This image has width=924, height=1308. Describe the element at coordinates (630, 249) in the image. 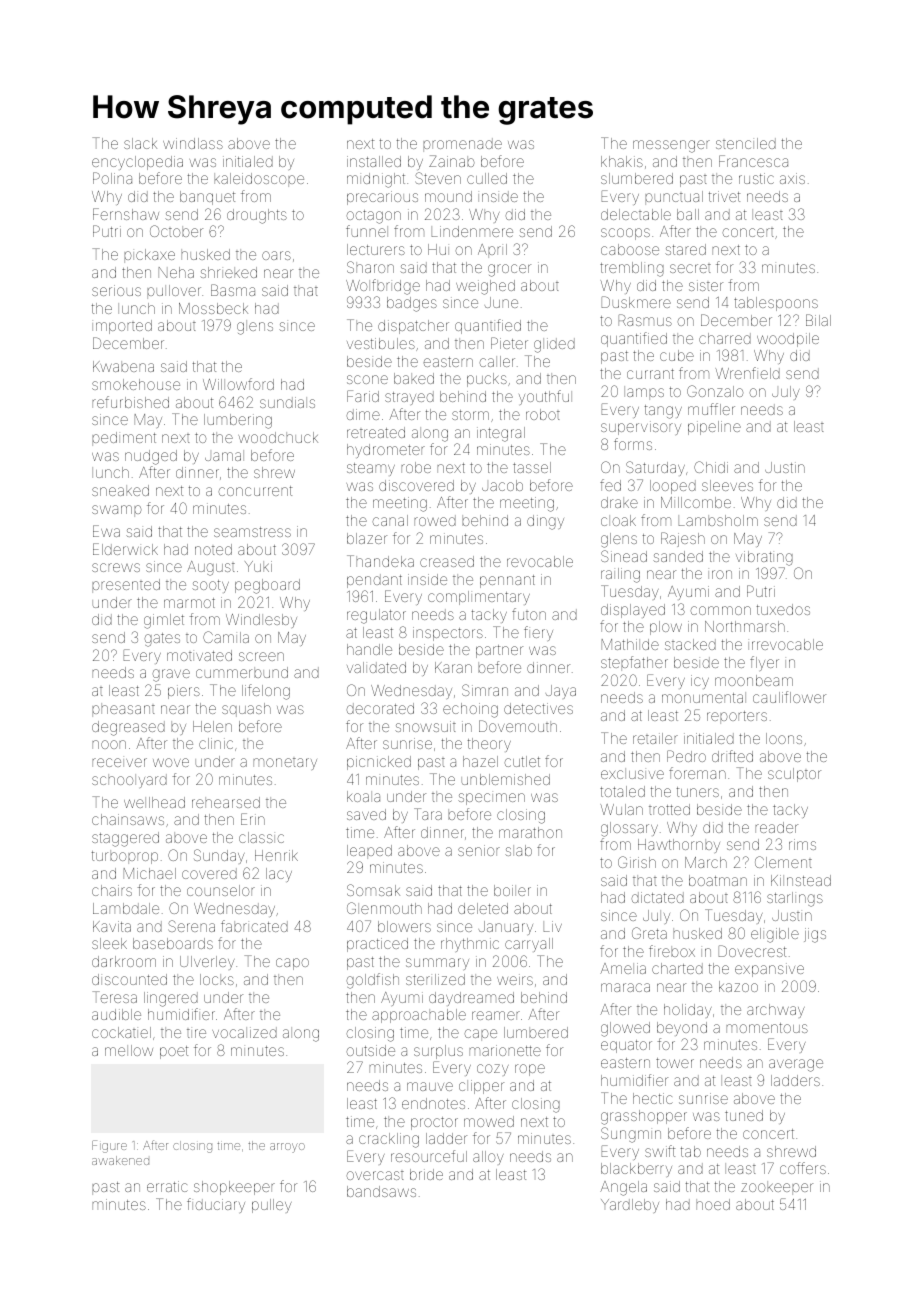

I see `caboose` at that location.
